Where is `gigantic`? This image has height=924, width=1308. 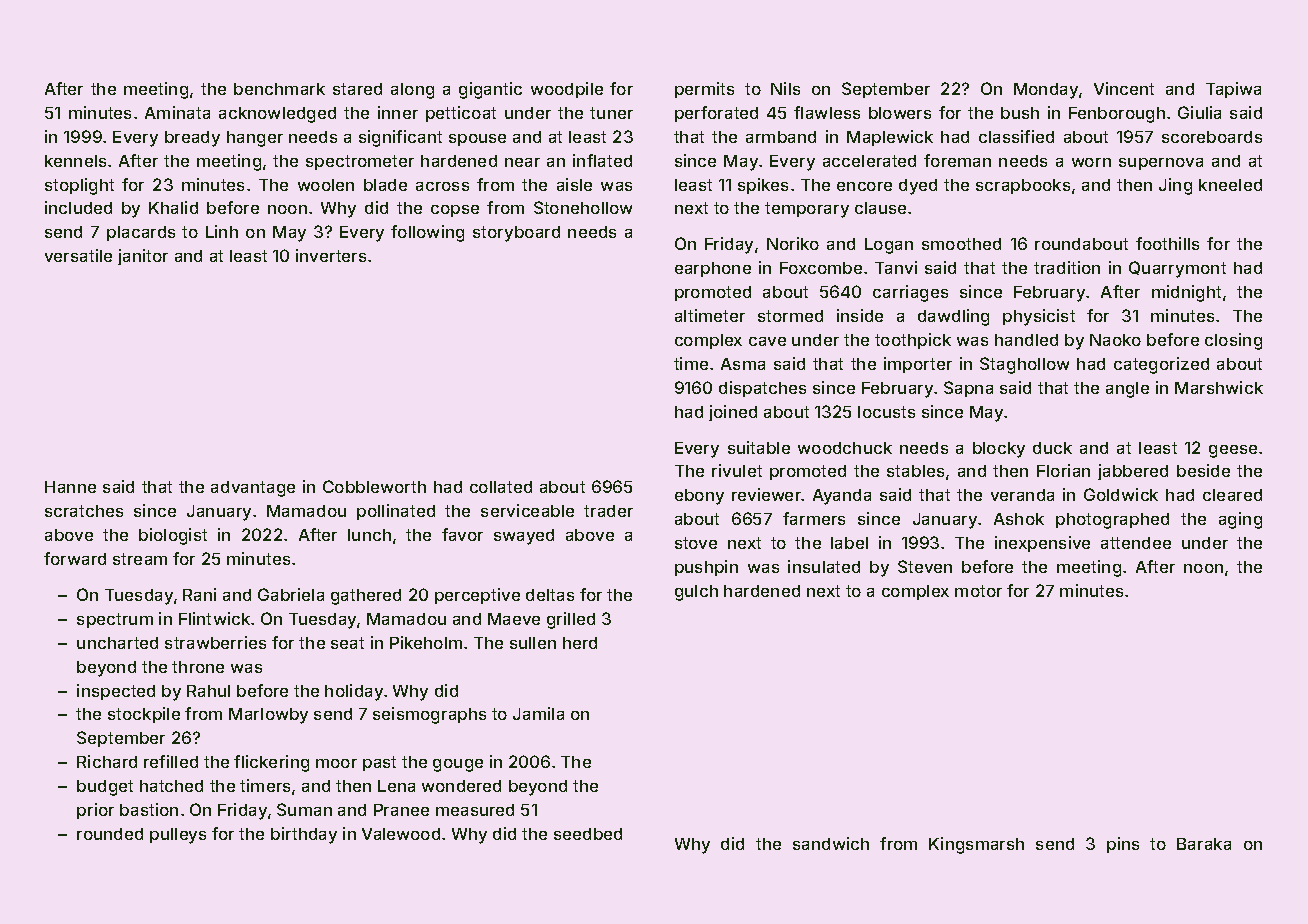
gigantic is located at coordinates (490, 90).
